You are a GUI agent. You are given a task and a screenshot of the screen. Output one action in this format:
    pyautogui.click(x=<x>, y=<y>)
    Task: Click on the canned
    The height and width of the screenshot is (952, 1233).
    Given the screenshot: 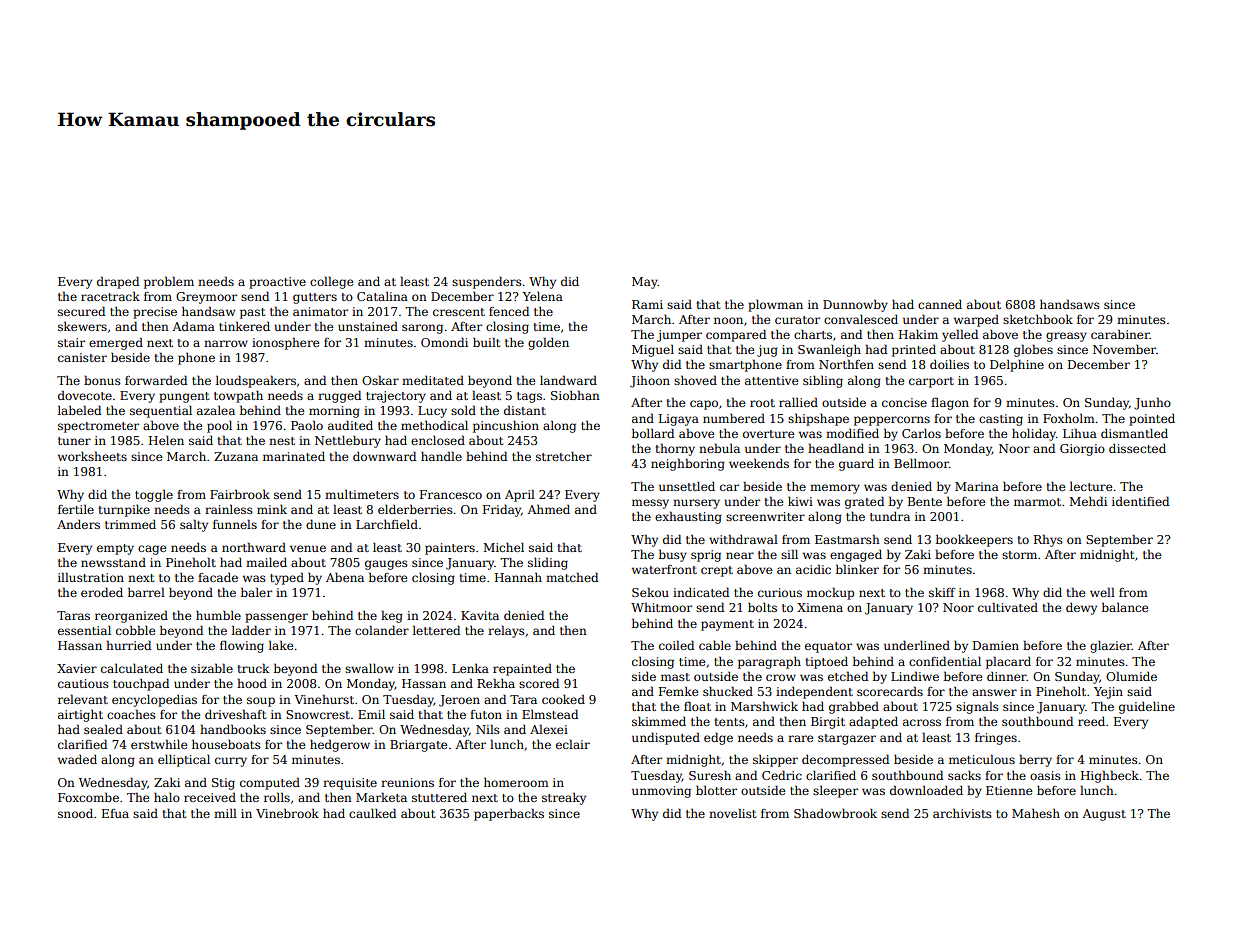 What is the action you would take?
    pyautogui.click(x=940, y=304)
